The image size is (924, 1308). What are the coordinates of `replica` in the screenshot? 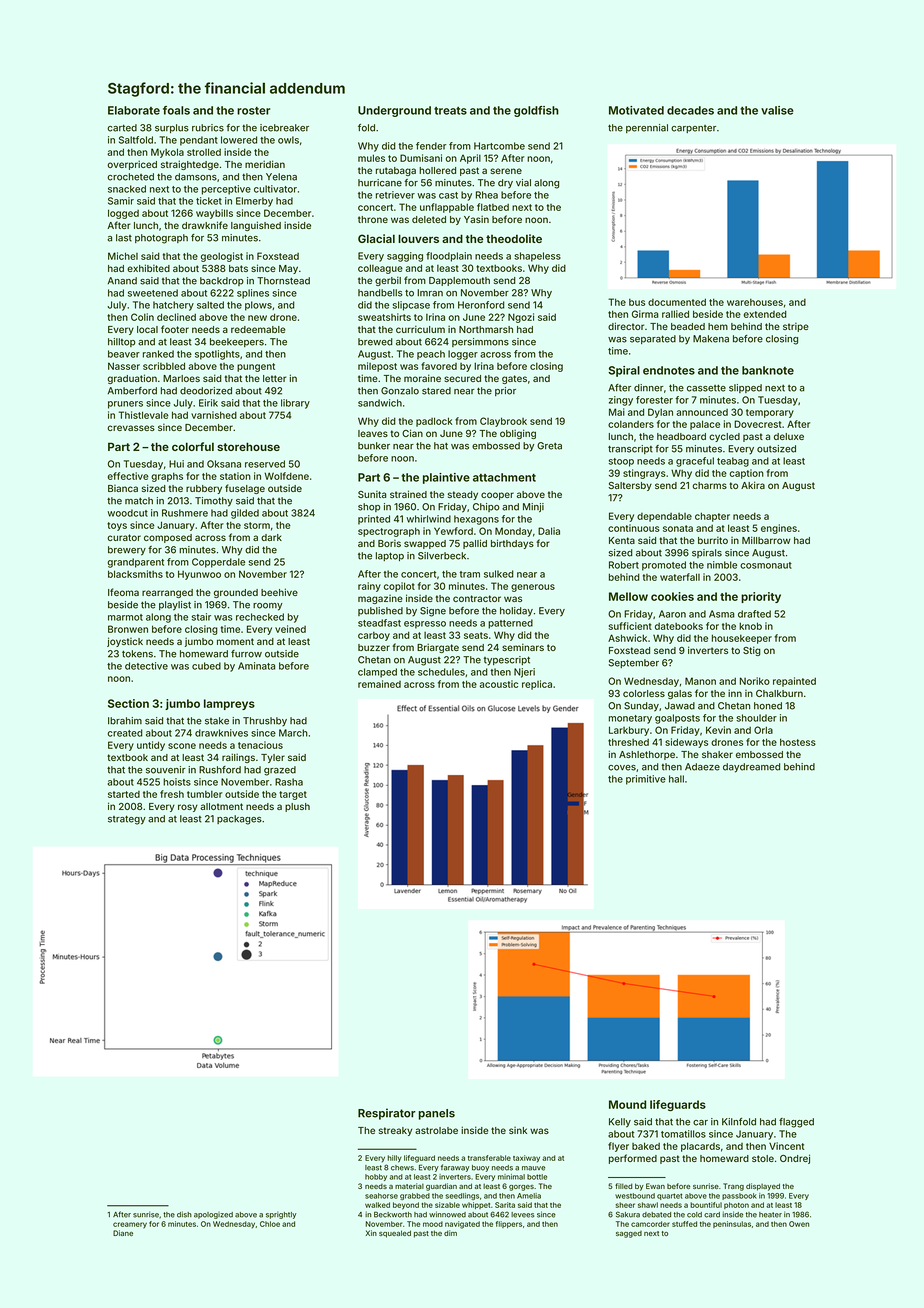 It's located at (537, 685).
